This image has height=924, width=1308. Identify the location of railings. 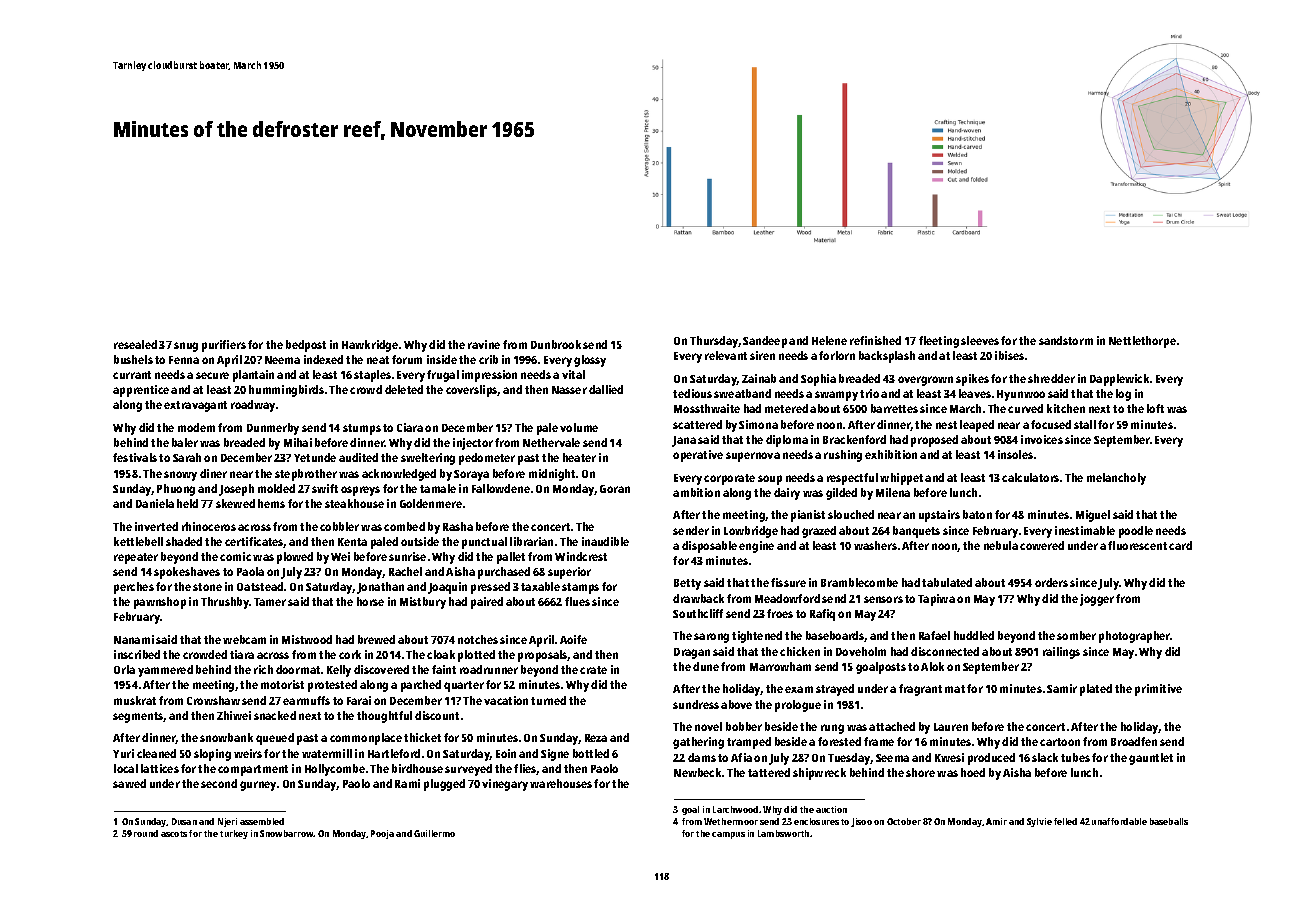
(1061, 653).
